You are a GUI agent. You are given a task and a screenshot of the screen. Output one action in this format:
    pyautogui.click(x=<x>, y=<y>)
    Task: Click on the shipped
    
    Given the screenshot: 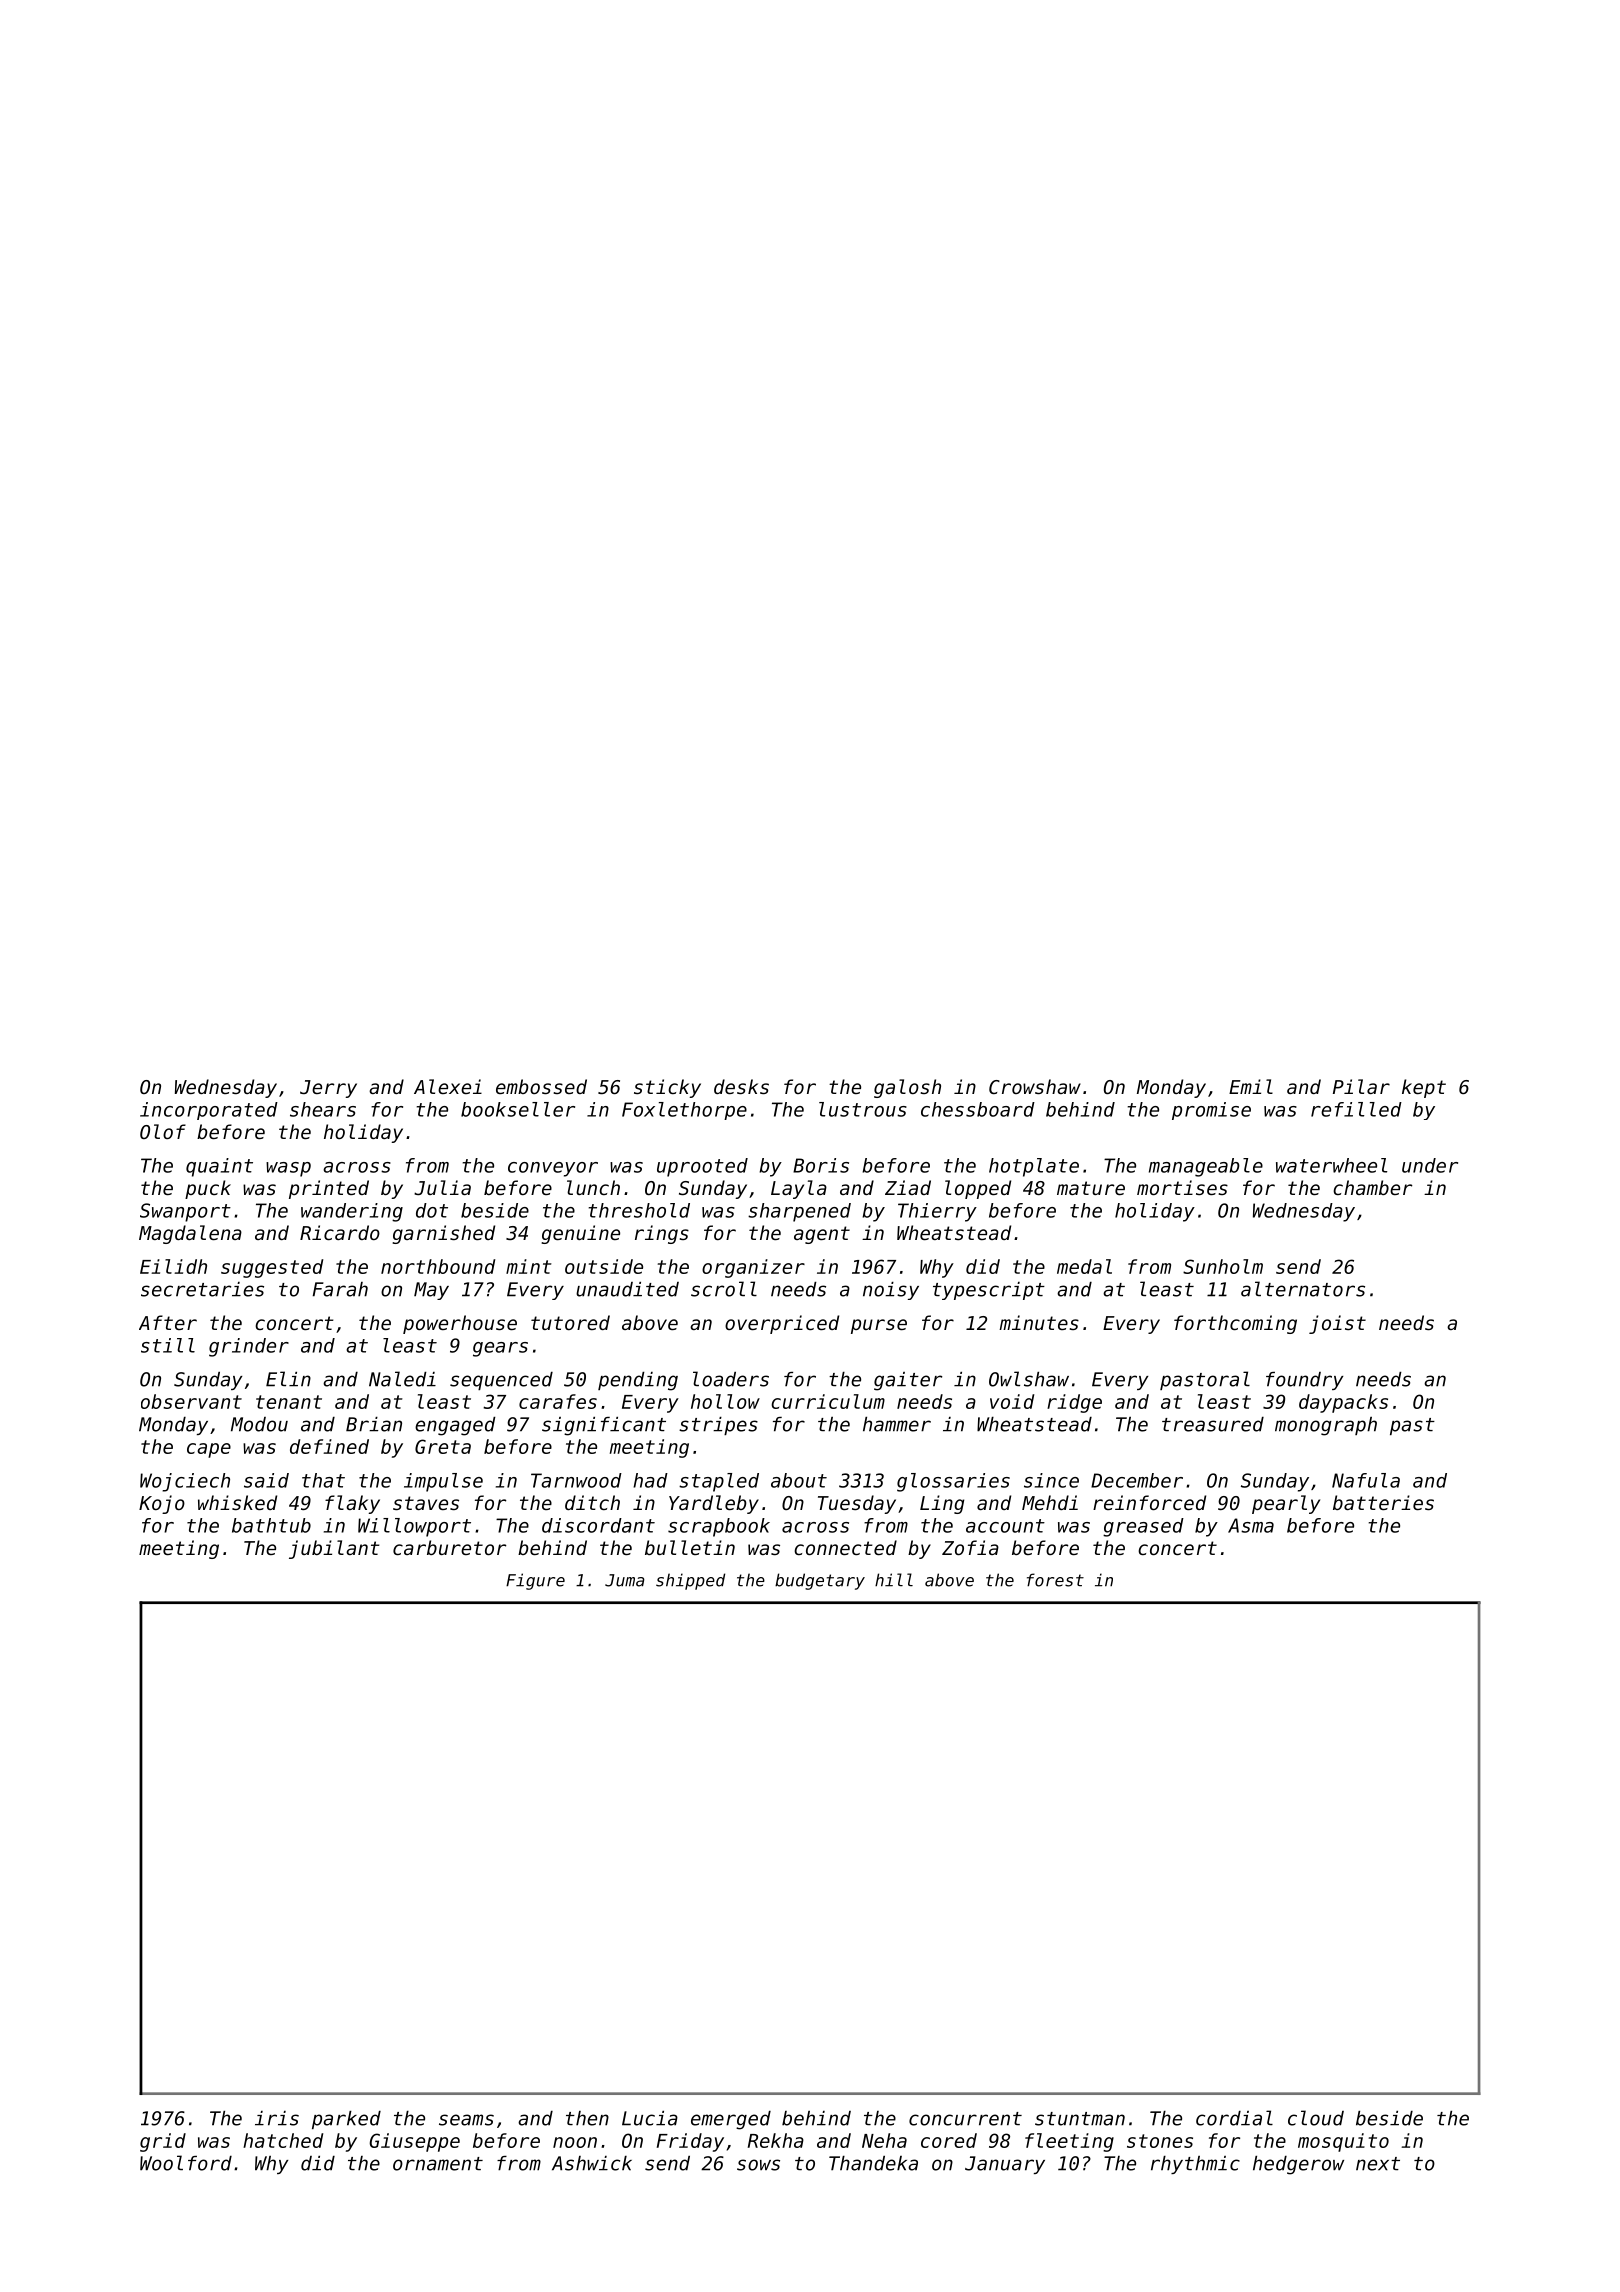 What is the action you would take?
    pyautogui.click(x=690, y=1581)
